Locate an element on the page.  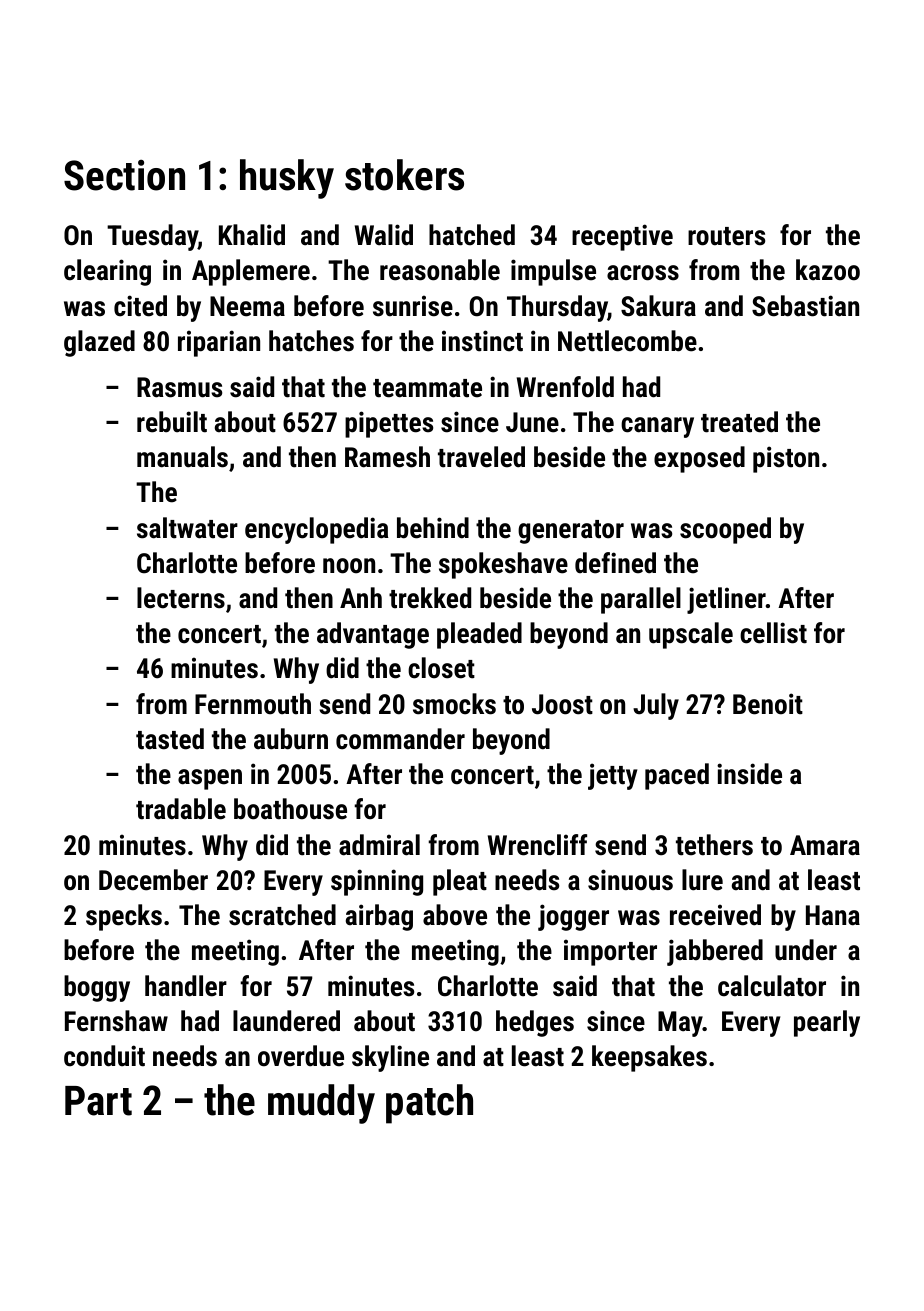
December is located at coordinates (153, 880).
